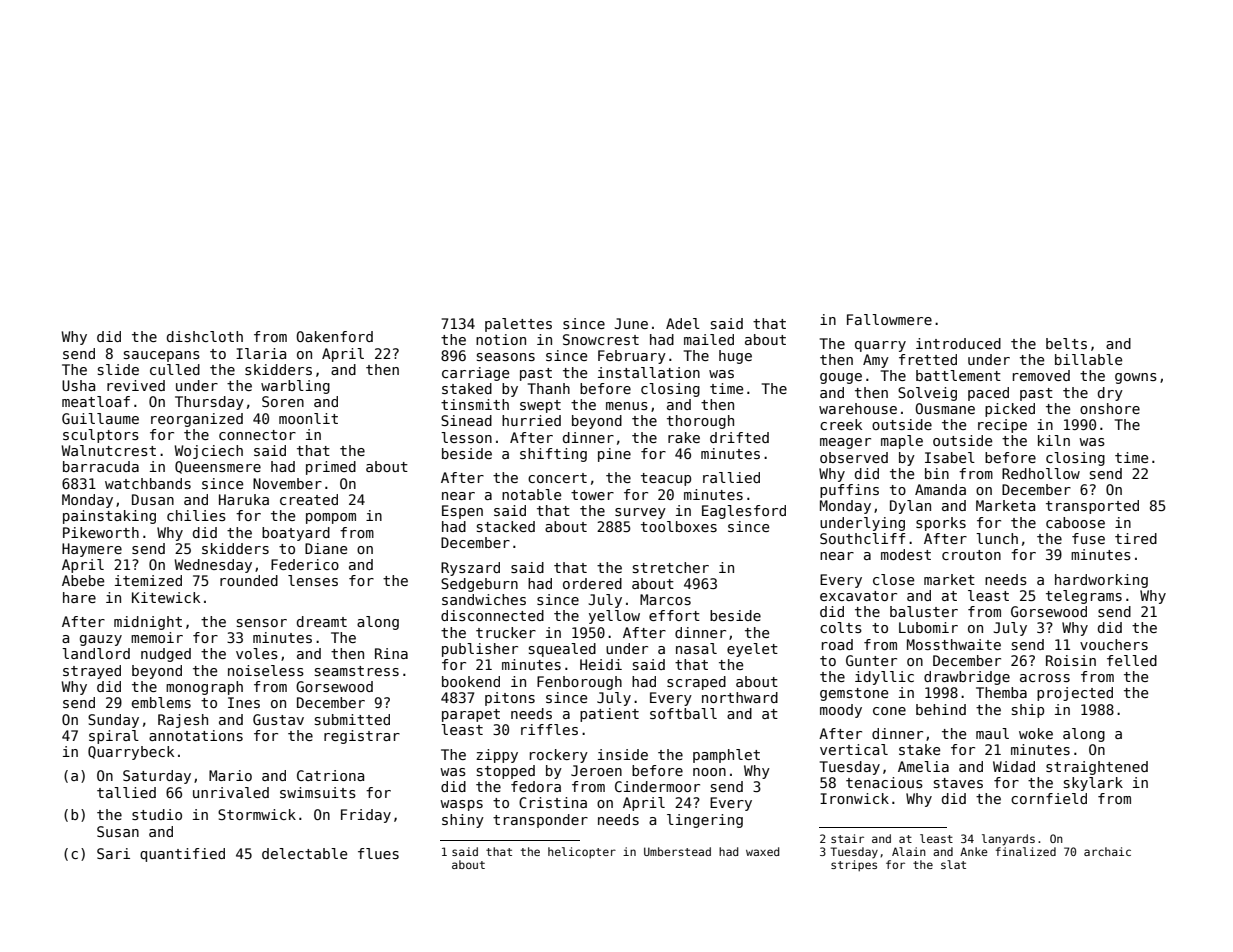  What do you see at coordinates (304, 853) in the page?
I see `delectable` at bounding box center [304, 853].
